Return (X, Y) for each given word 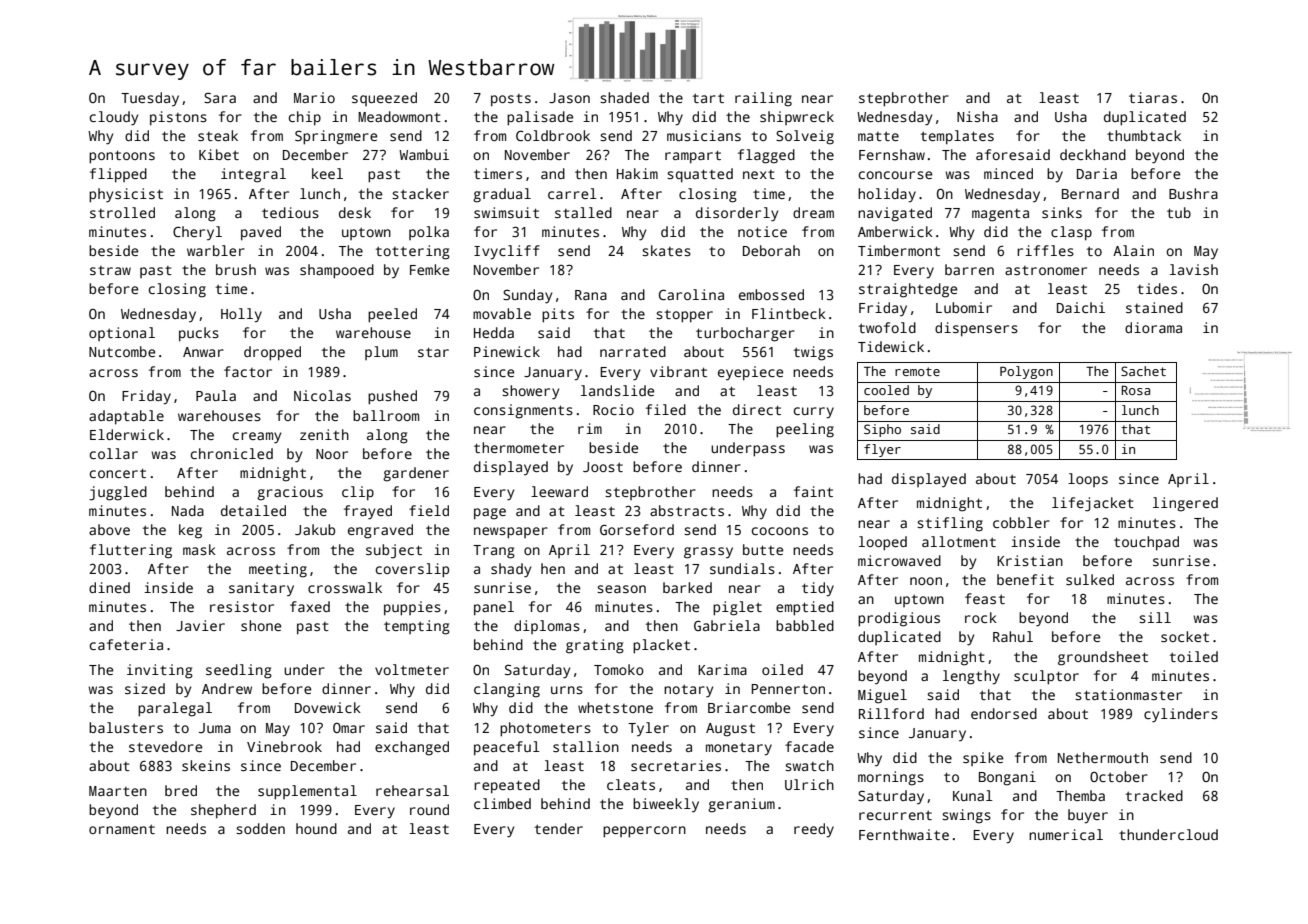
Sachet (1143, 371)
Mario (314, 97)
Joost (603, 467)
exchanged (412, 748)
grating (595, 646)
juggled (118, 493)
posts (511, 100)
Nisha (977, 116)
